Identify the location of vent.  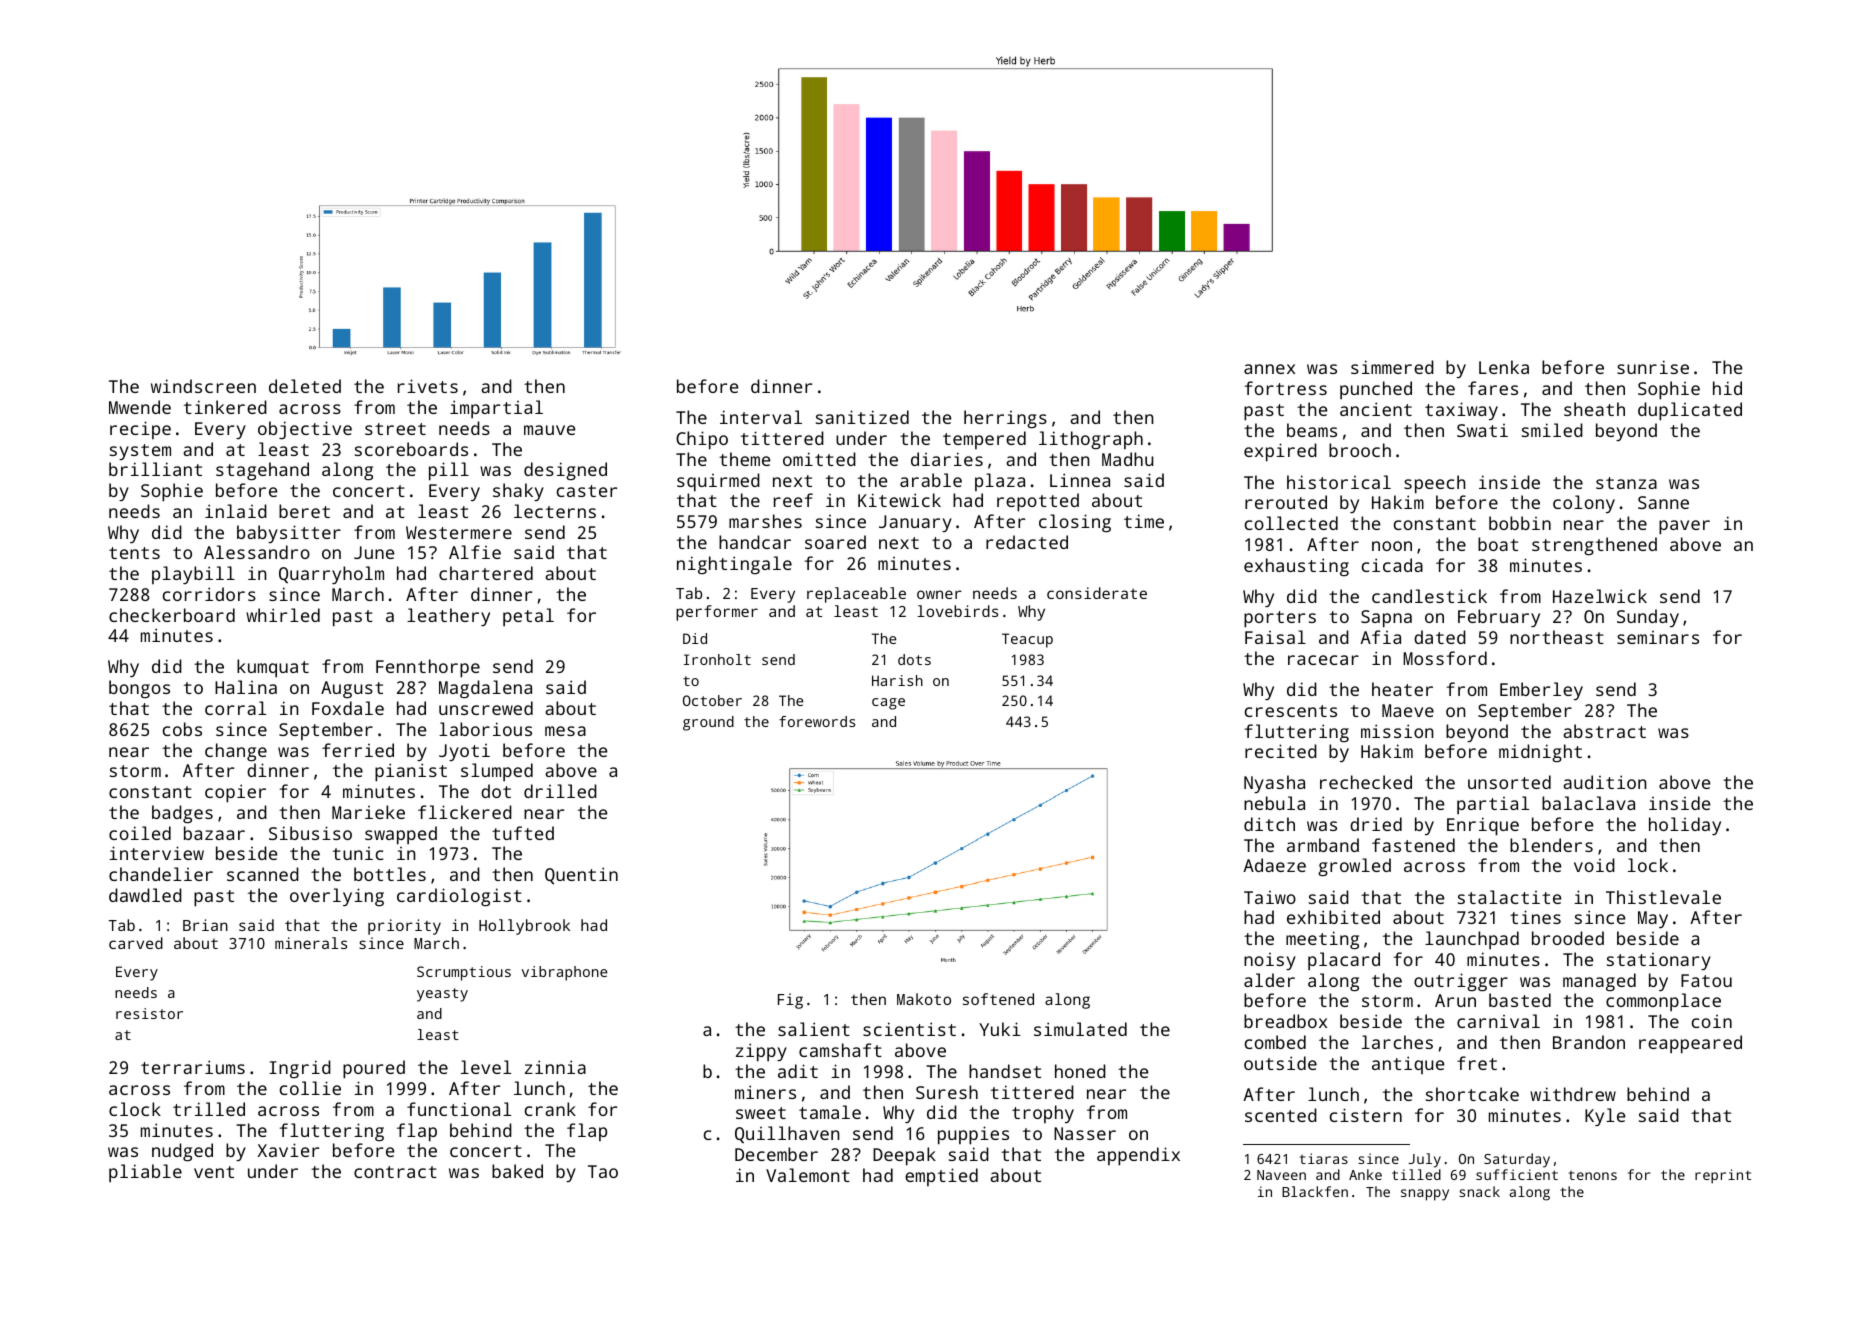
(214, 1172).
